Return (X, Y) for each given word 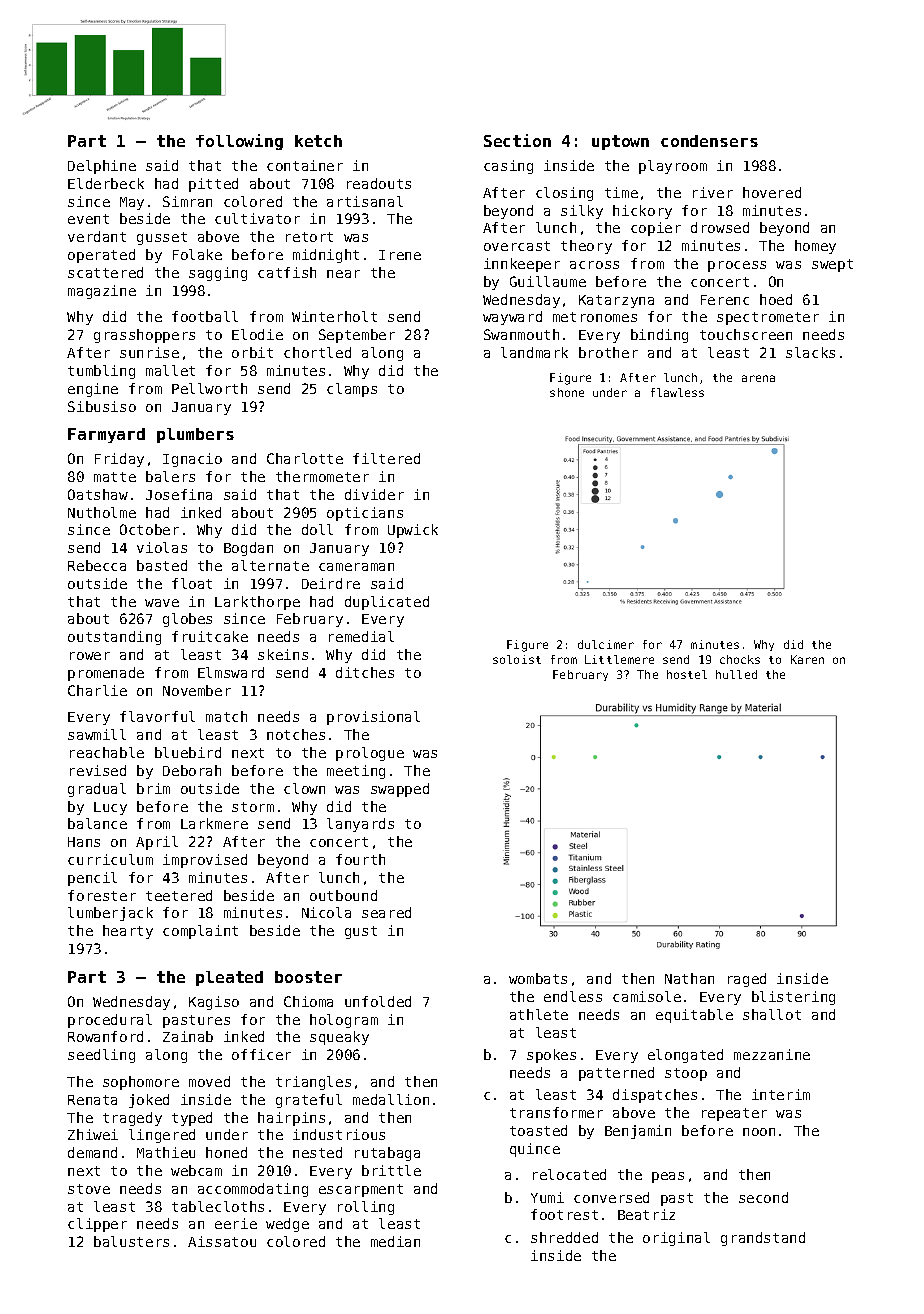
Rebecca (97, 565)
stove (89, 1189)
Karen (807, 659)
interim (781, 1094)
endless (573, 996)
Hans (84, 842)
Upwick (413, 531)
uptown (620, 142)
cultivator (257, 218)
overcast (517, 246)
